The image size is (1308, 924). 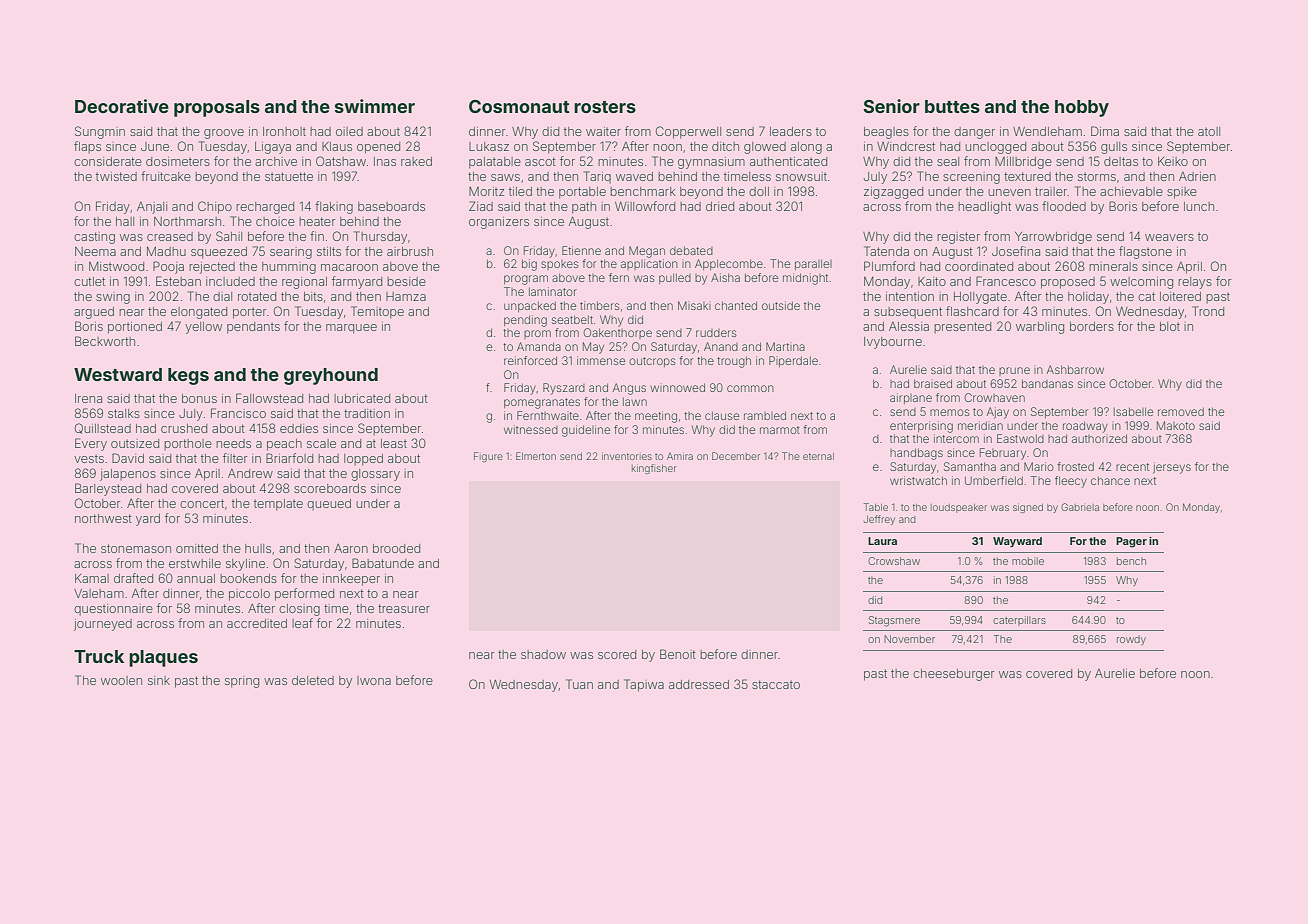 I want to click on hobby, so click(x=1082, y=108).
